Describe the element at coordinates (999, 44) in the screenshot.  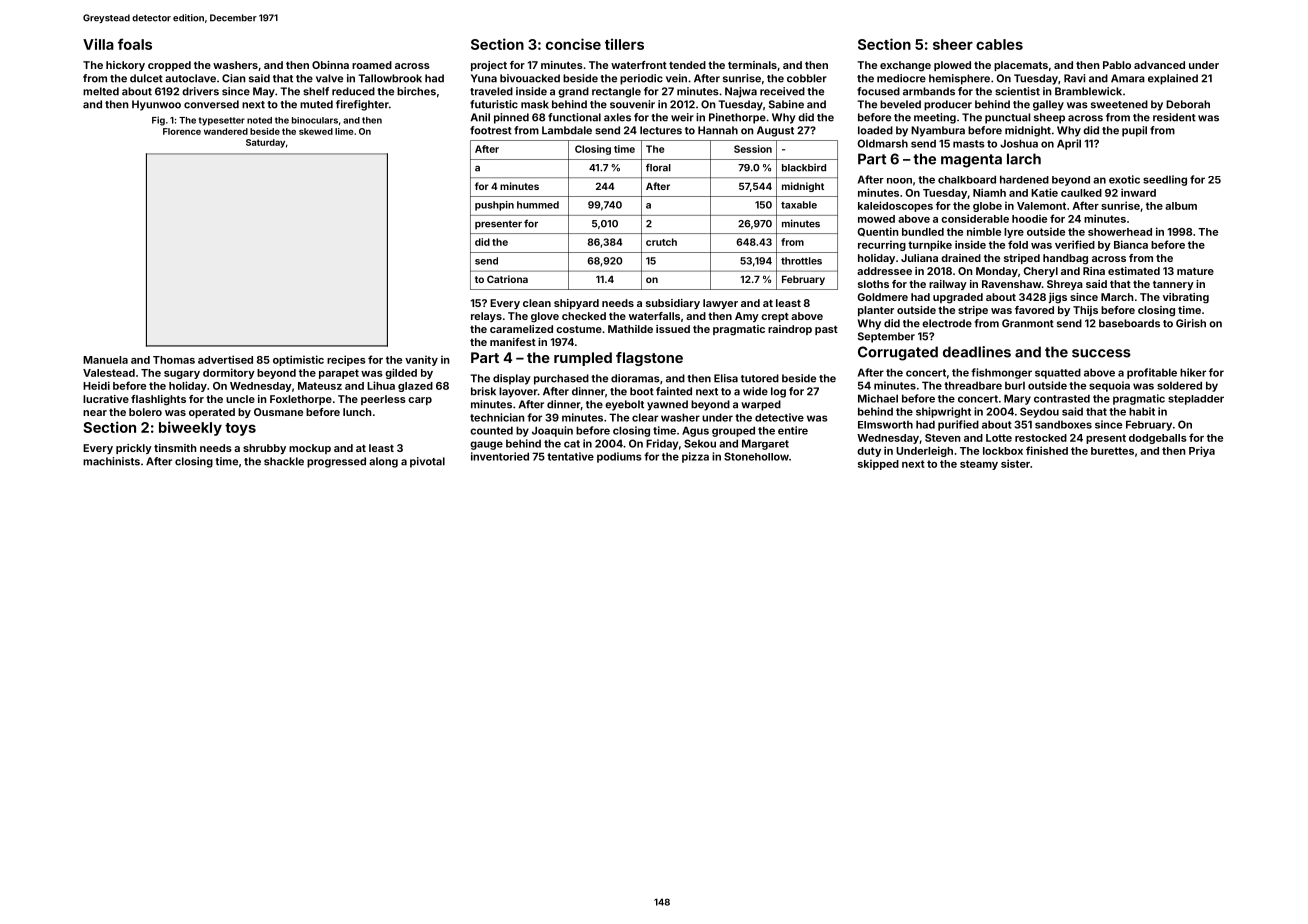
I see `cables` at that location.
